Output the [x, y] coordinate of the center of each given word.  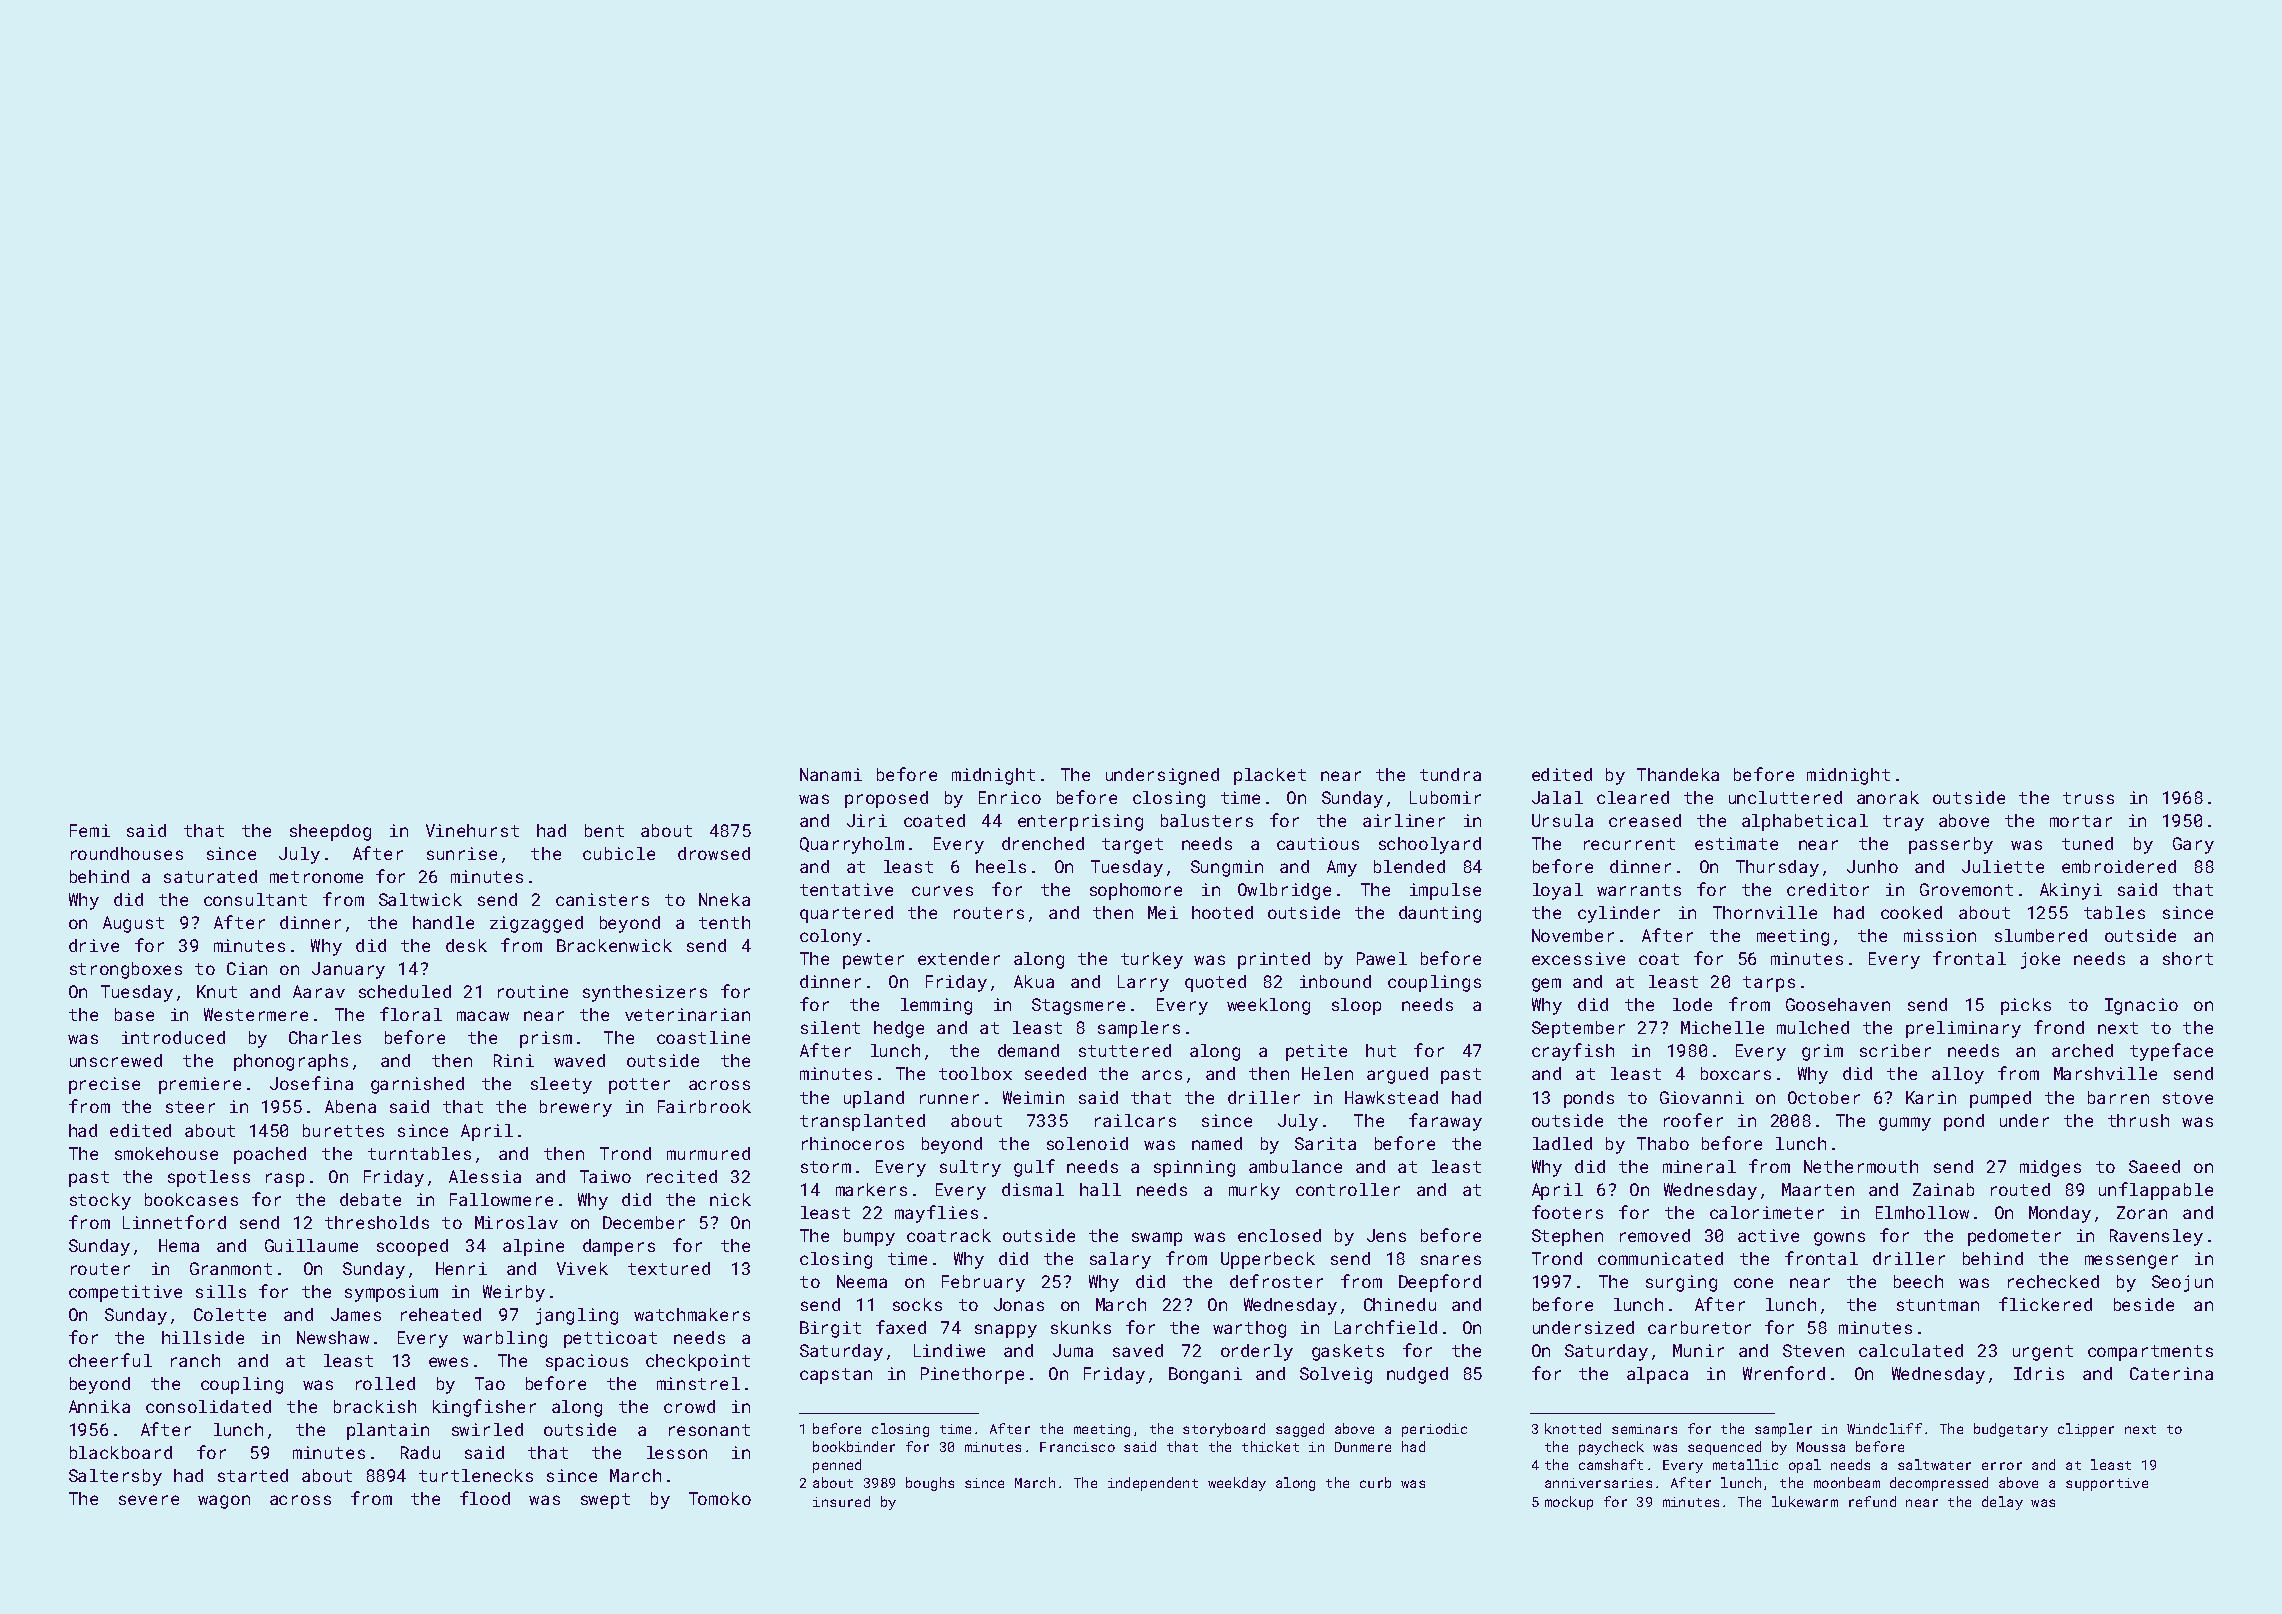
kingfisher [484, 1408]
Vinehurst [472, 830]
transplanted [862, 1122]
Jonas [1019, 1304]
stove [2188, 1098]
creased [1645, 820]
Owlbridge [1284, 891]
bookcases [191, 1199]
